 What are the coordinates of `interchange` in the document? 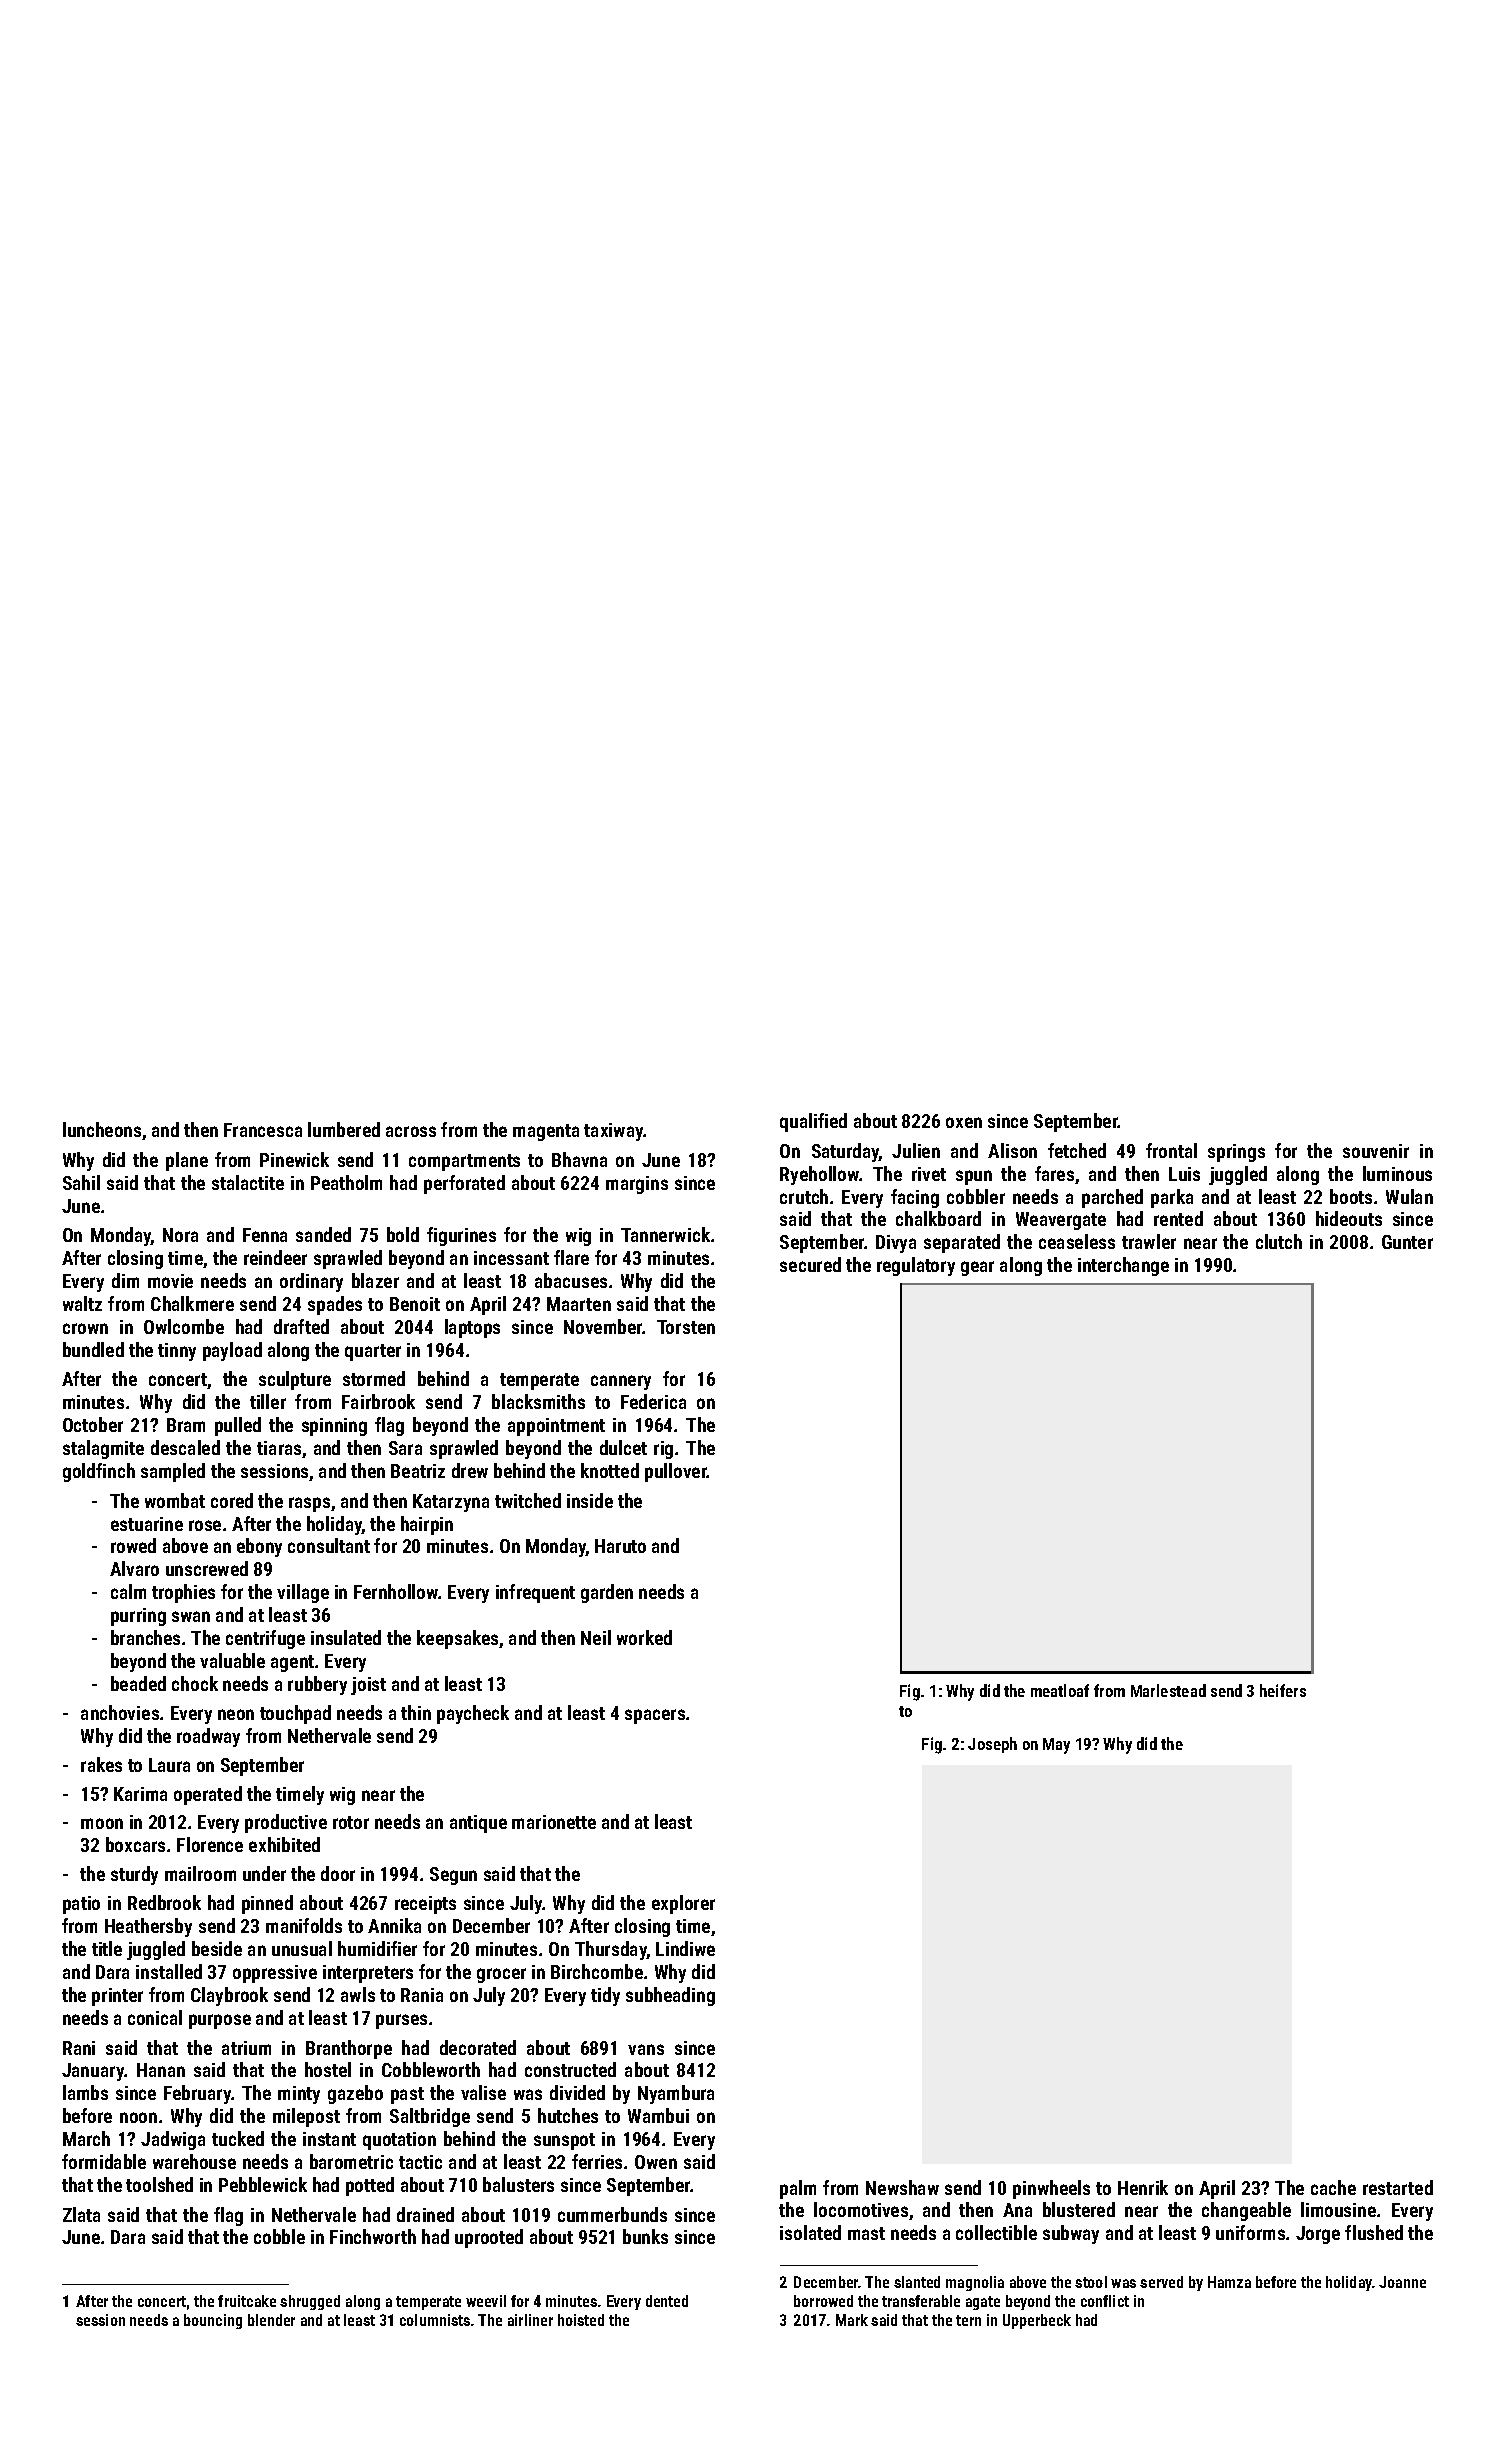 It's located at (1123, 1266).
